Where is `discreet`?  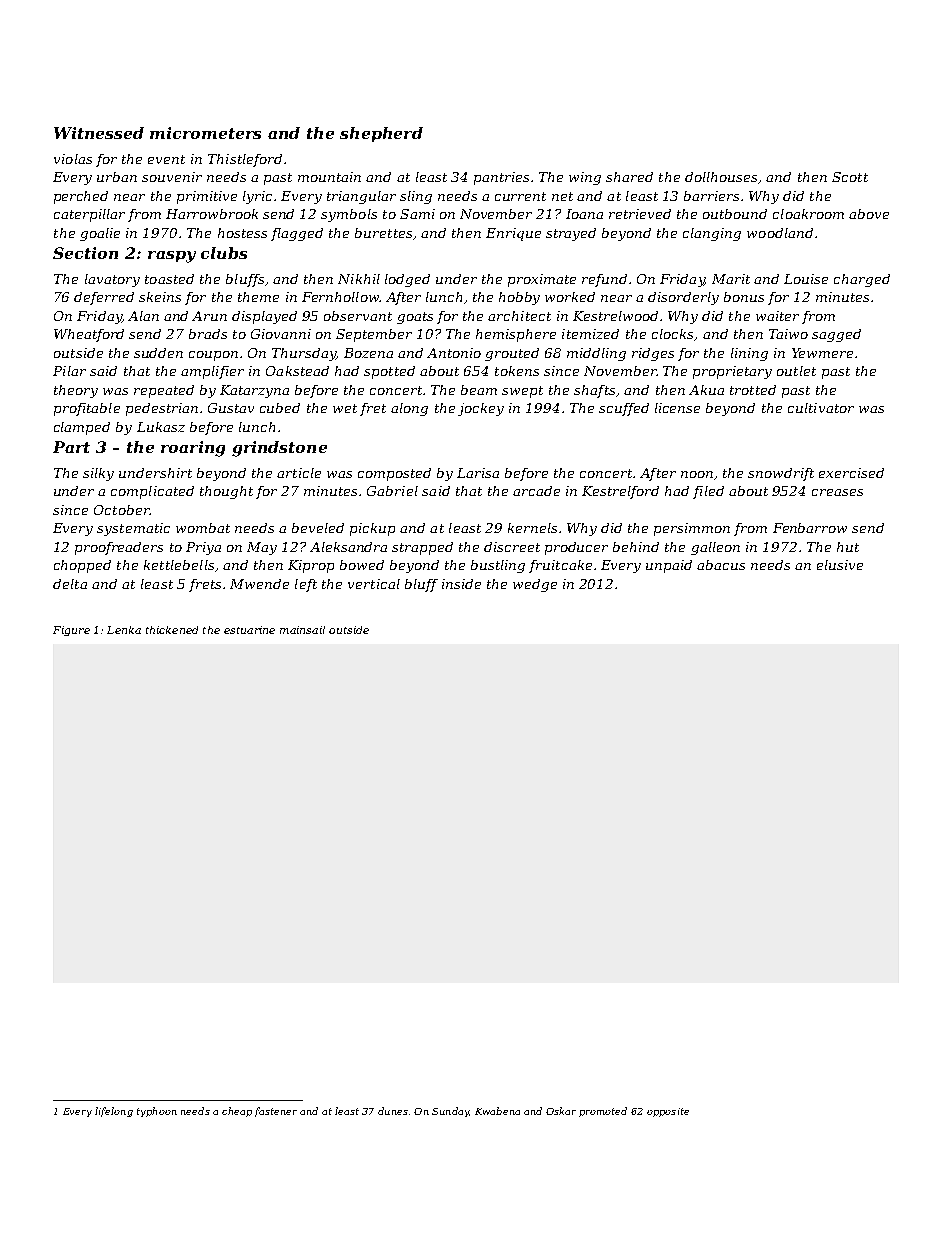
discreet is located at coordinates (512, 547).
